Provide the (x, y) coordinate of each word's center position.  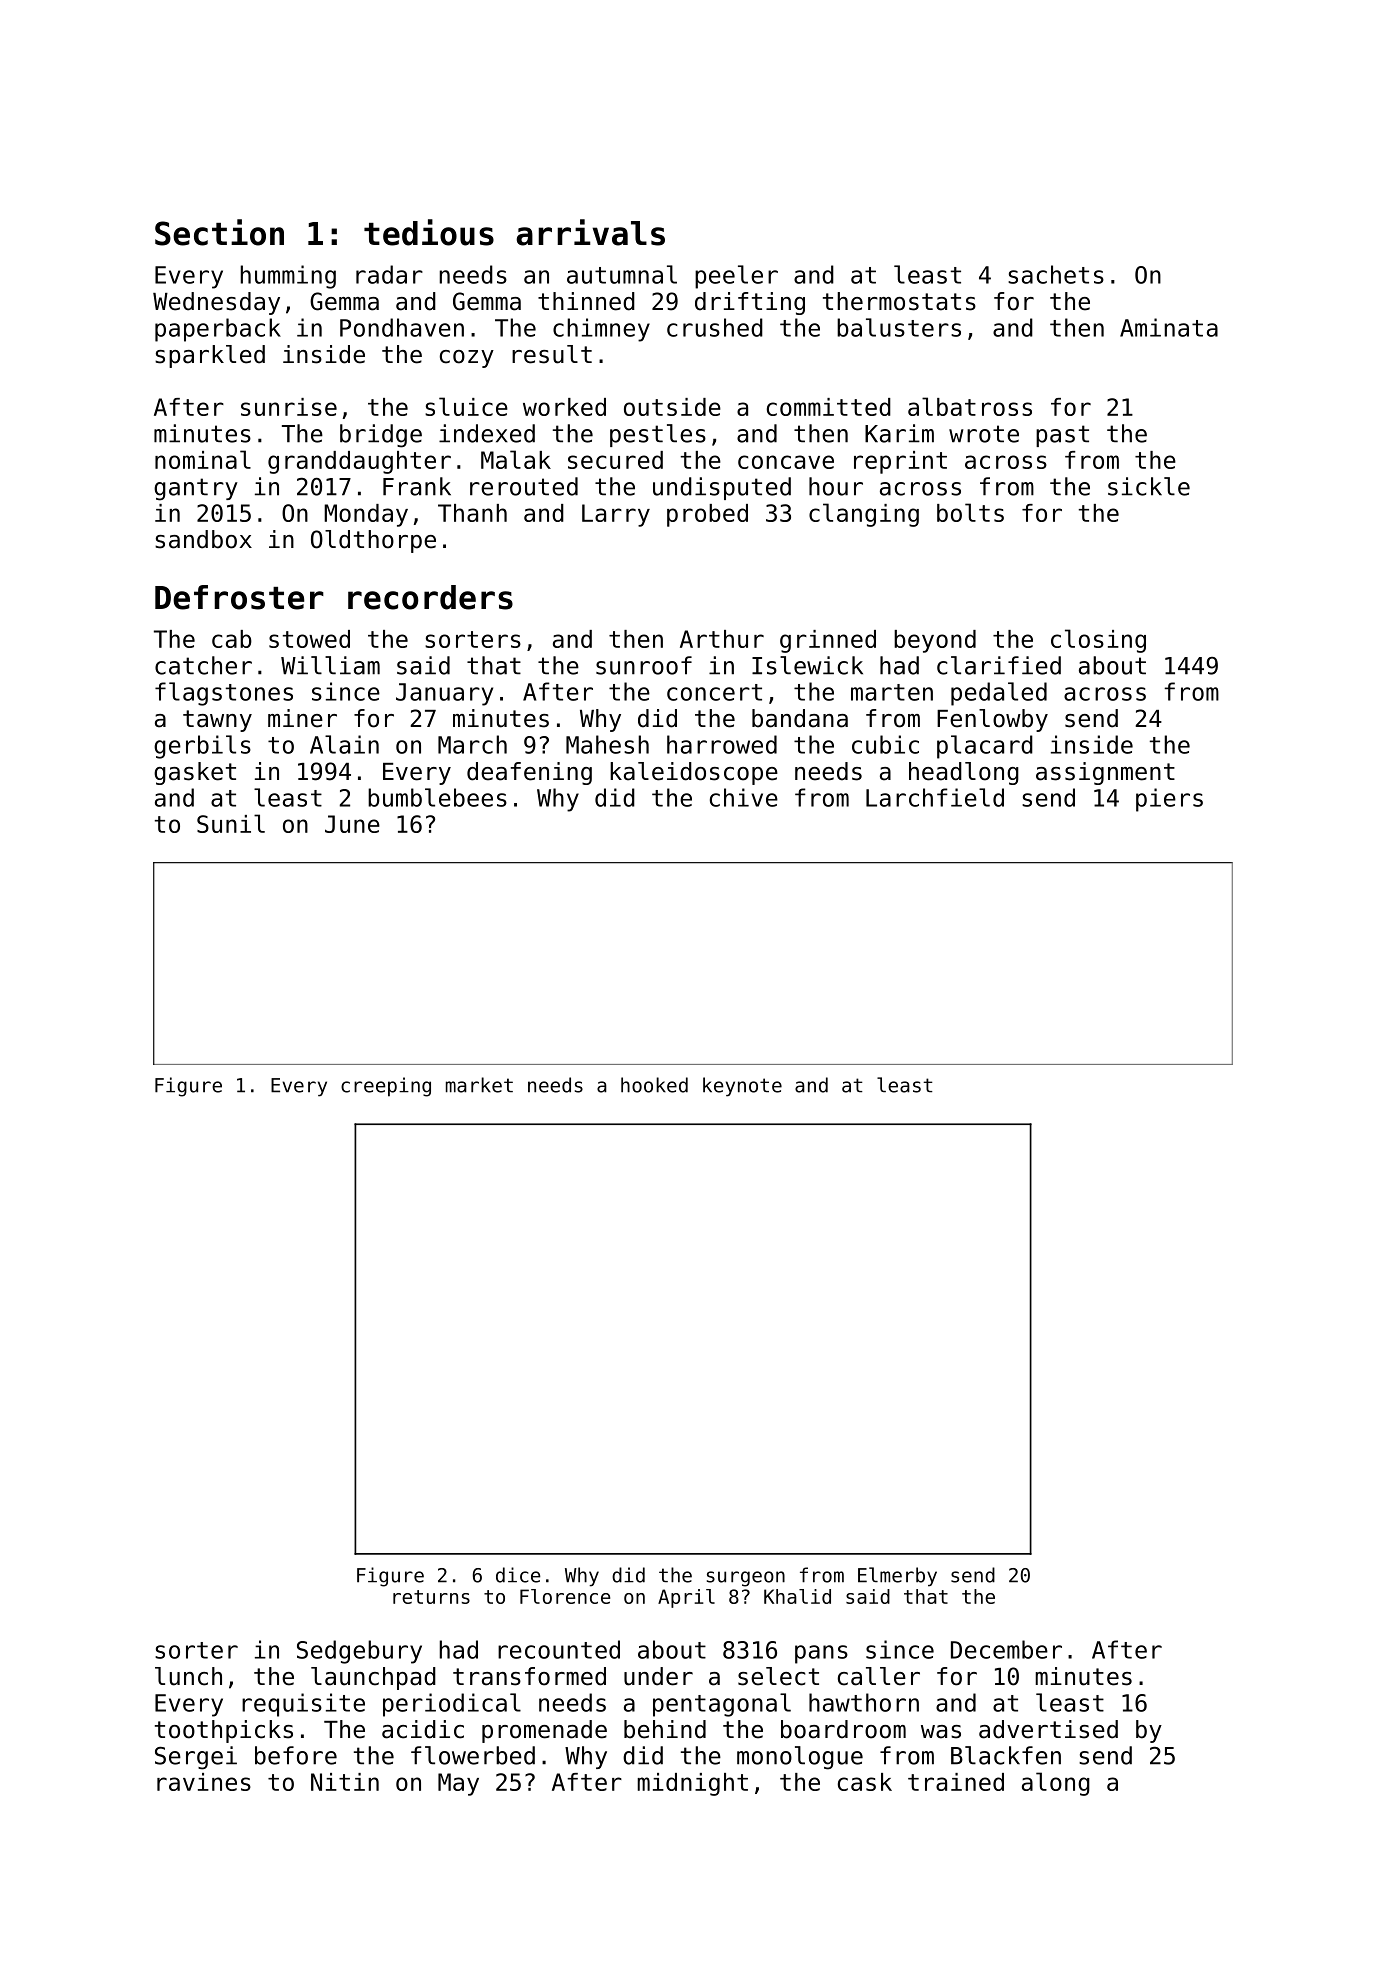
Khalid (797, 1596)
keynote (742, 1087)
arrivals (590, 232)
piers (1169, 800)
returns (431, 1597)
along (1056, 1784)
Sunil (231, 823)
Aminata (1169, 327)
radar (389, 274)
